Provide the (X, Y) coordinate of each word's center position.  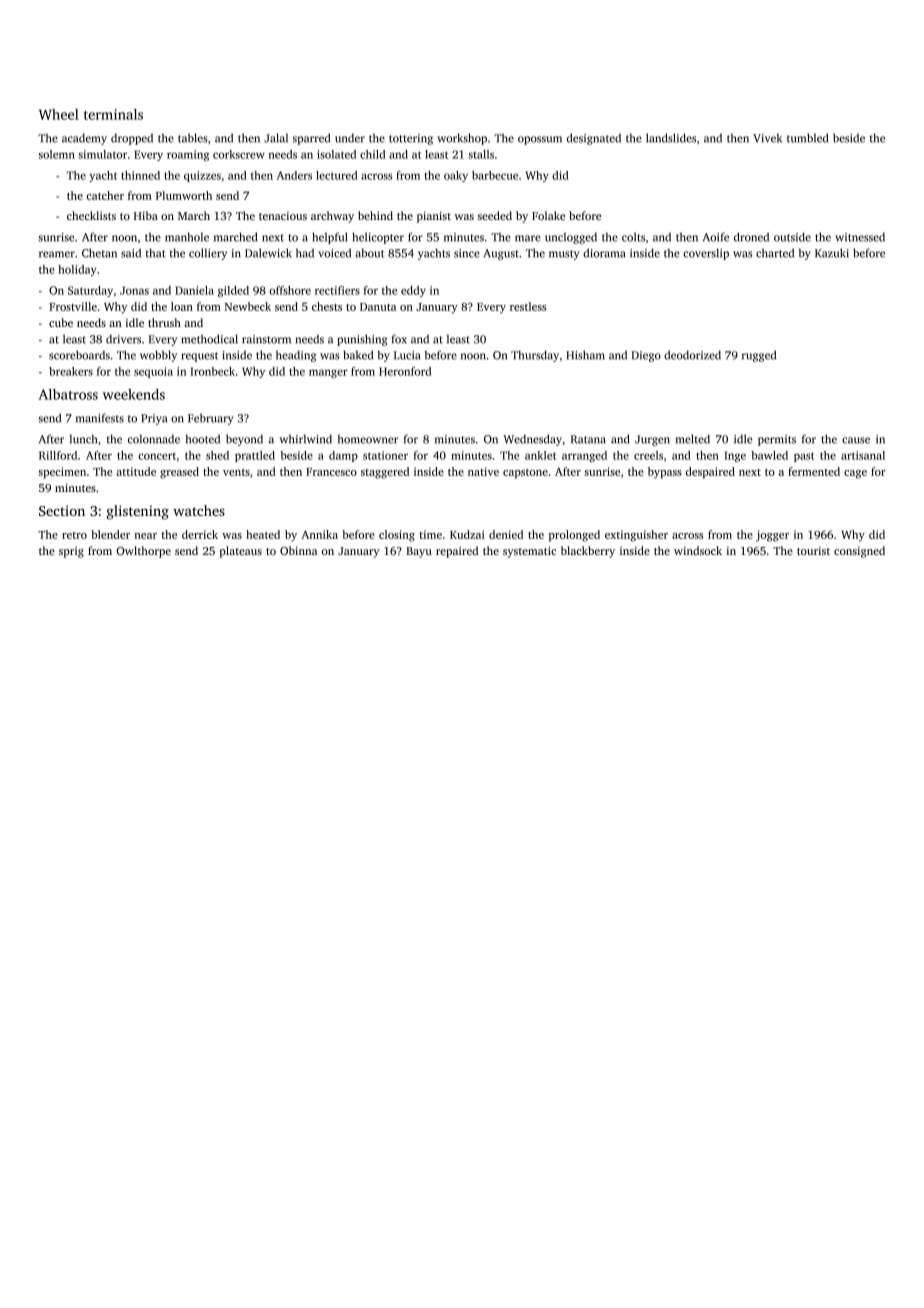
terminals (113, 114)
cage (855, 474)
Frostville (73, 306)
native (483, 471)
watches (199, 510)
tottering (411, 139)
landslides (671, 138)
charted (775, 253)
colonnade (154, 439)
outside (792, 237)
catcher (105, 195)
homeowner (368, 439)
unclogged (571, 238)
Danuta (378, 307)
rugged (759, 356)
